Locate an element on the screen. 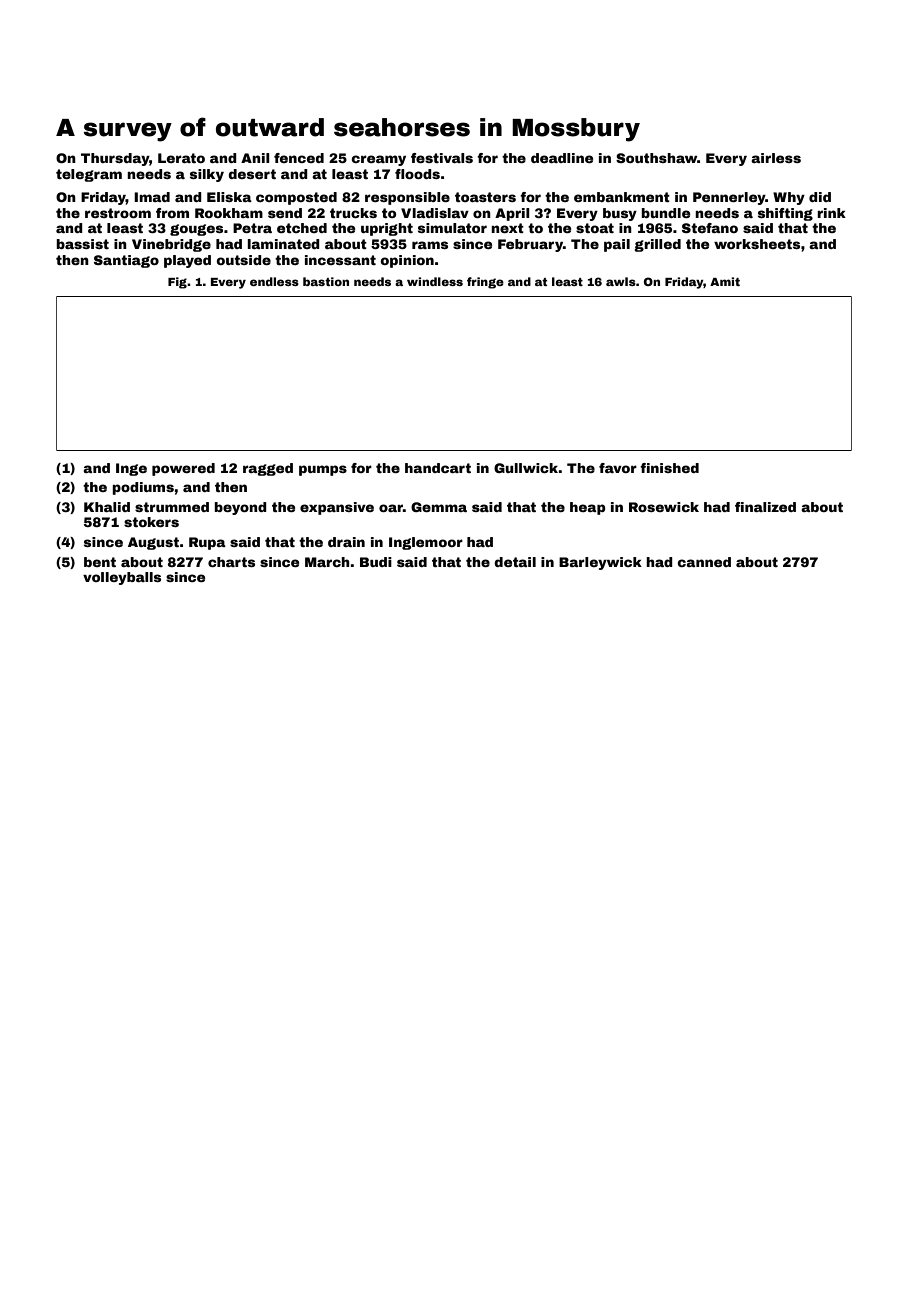  finished is located at coordinates (669, 468).
